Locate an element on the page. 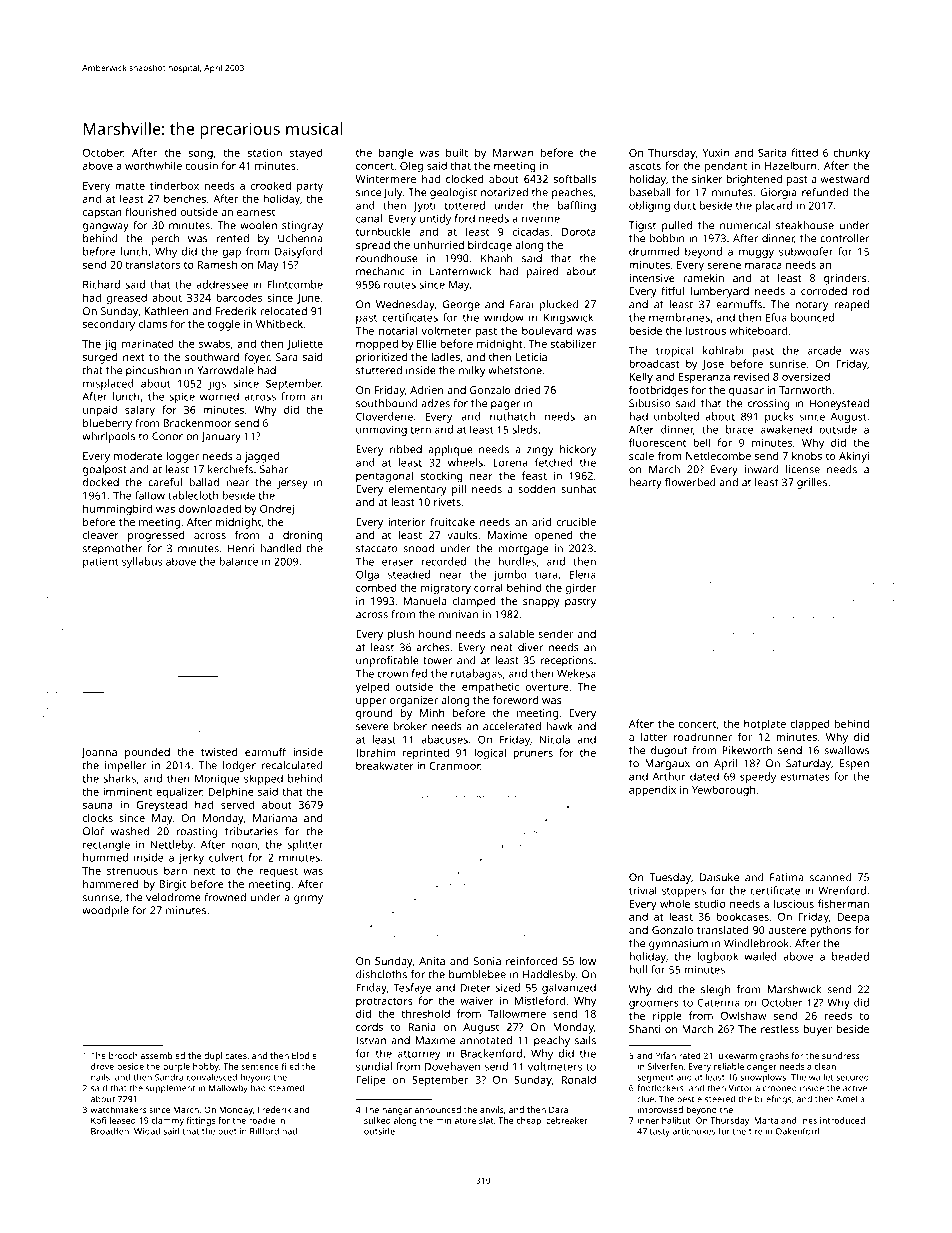 This page has height=1233, width=952. sodden is located at coordinates (537, 489).
